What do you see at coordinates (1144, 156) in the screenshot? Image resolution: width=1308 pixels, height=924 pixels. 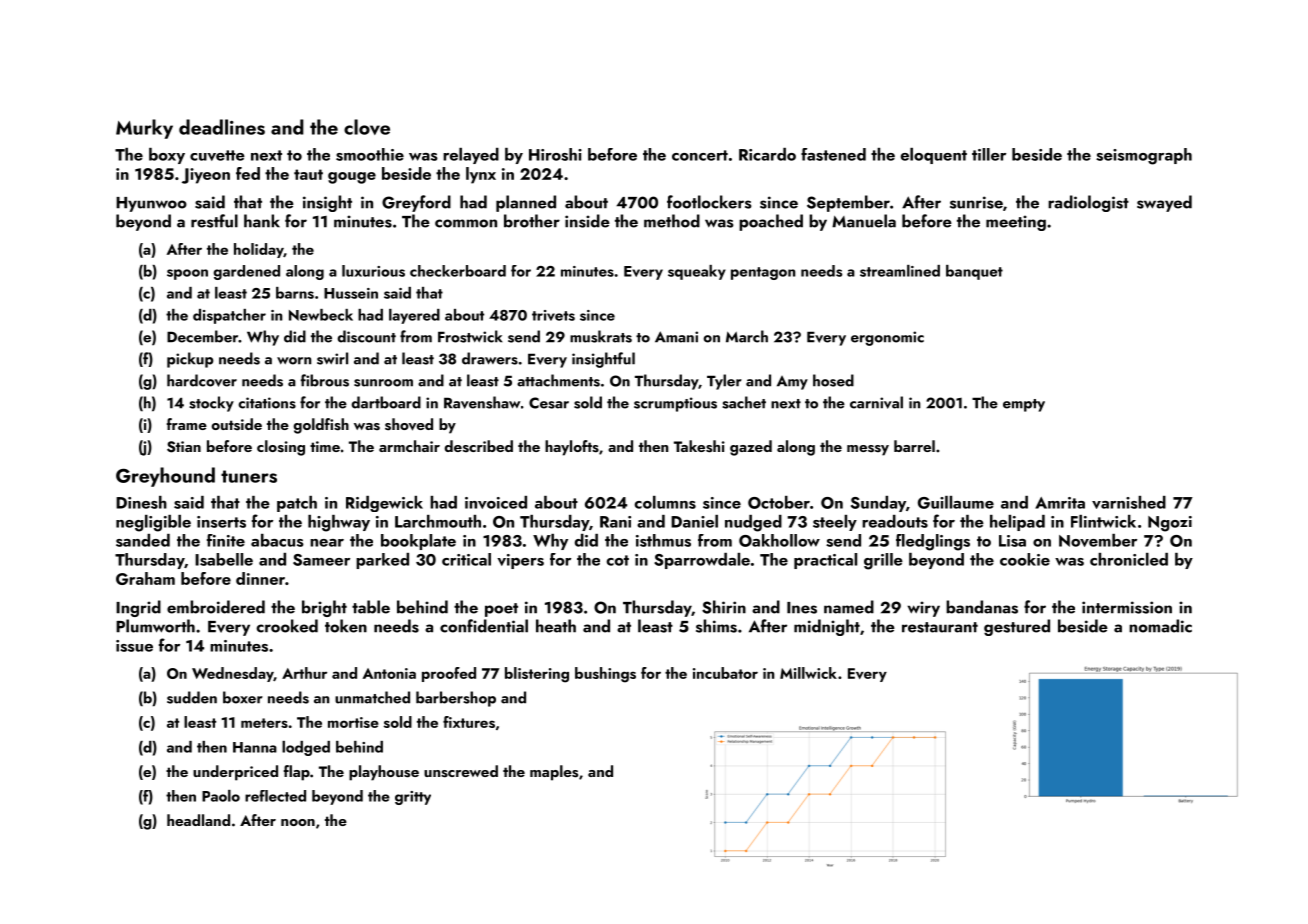 I see `seismograph` at bounding box center [1144, 156].
